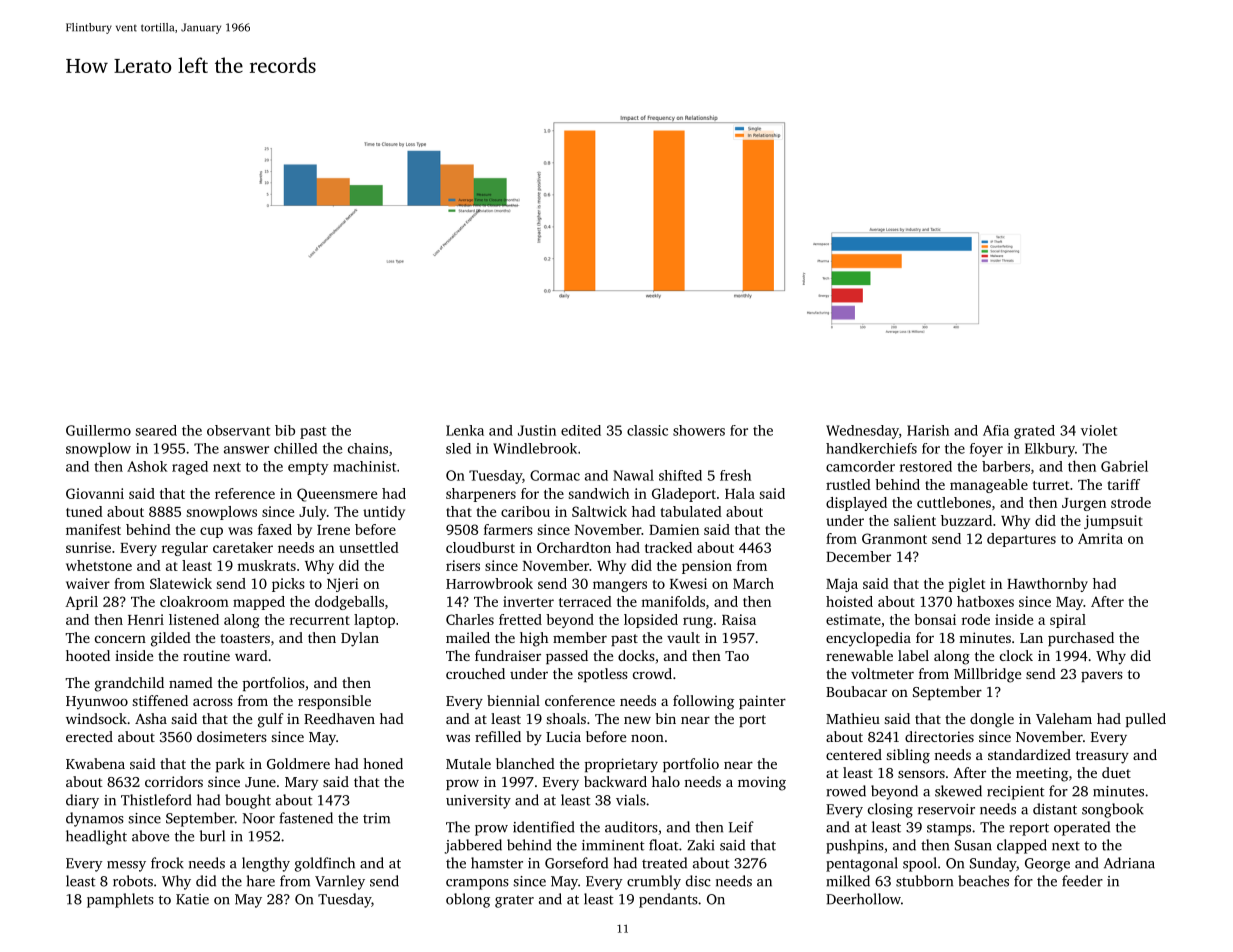  I want to click on park, so click(230, 765).
